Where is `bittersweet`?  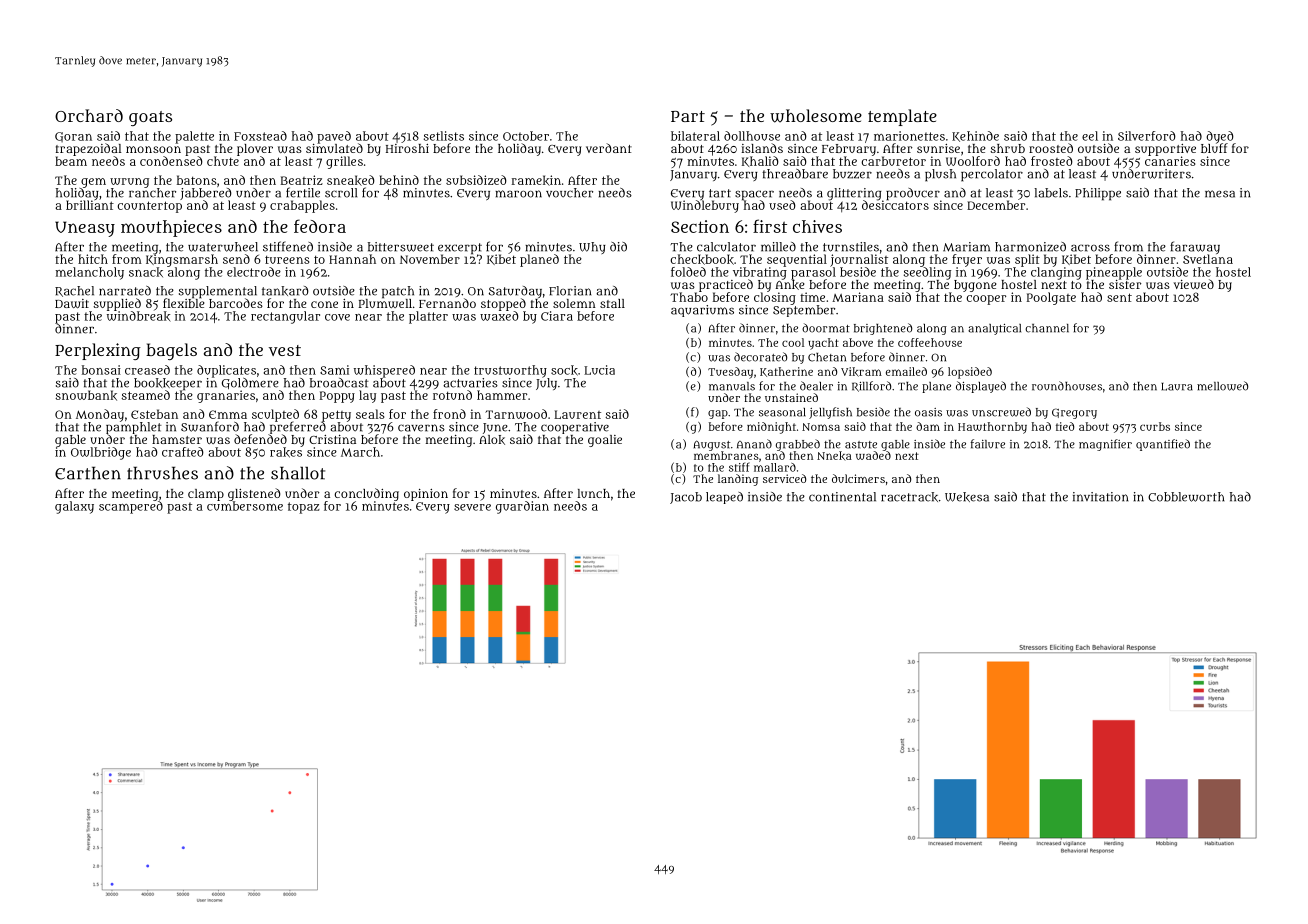 bittersweet is located at coordinates (401, 247).
